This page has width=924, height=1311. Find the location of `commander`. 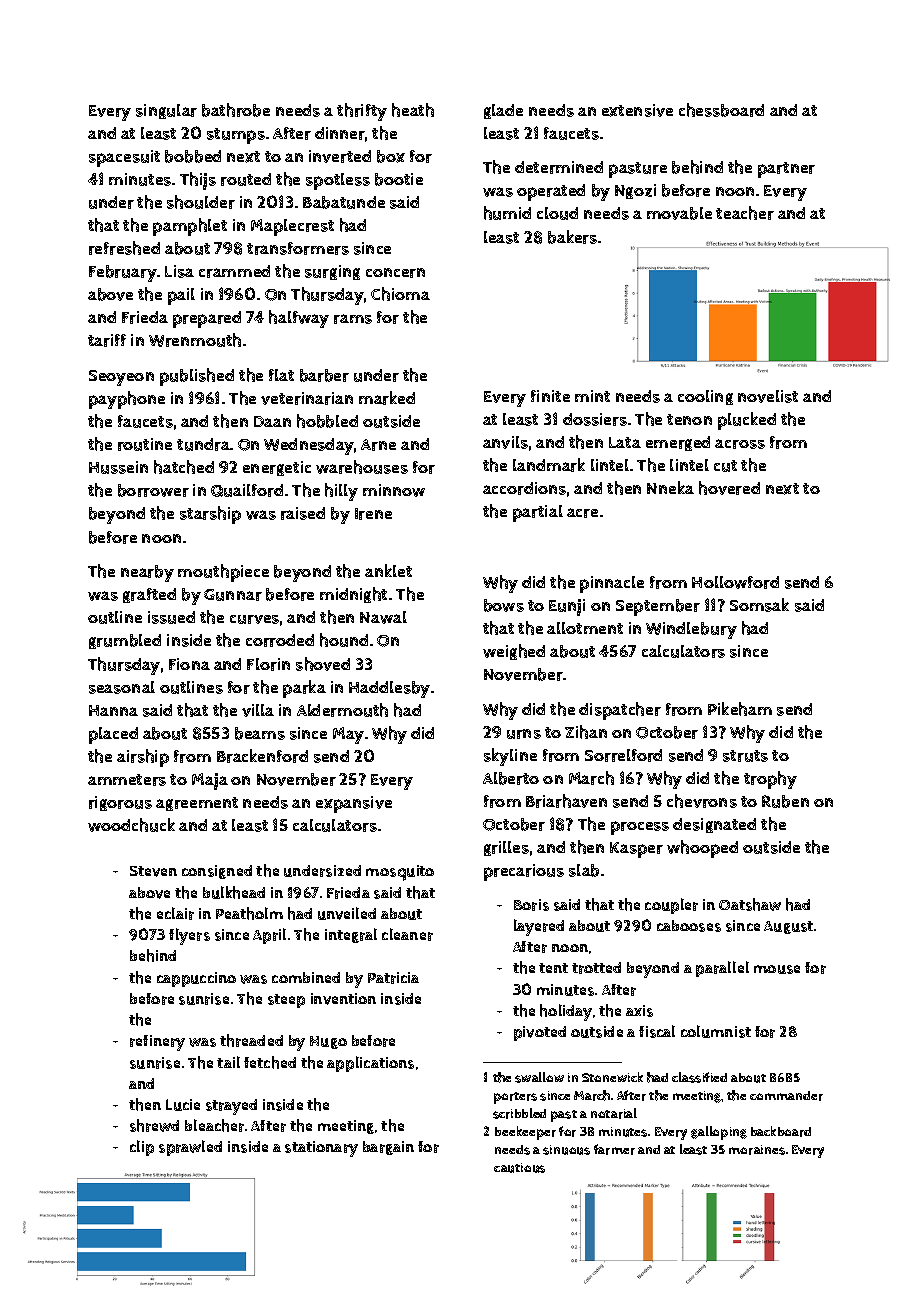

commander is located at coordinates (786, 1096).
